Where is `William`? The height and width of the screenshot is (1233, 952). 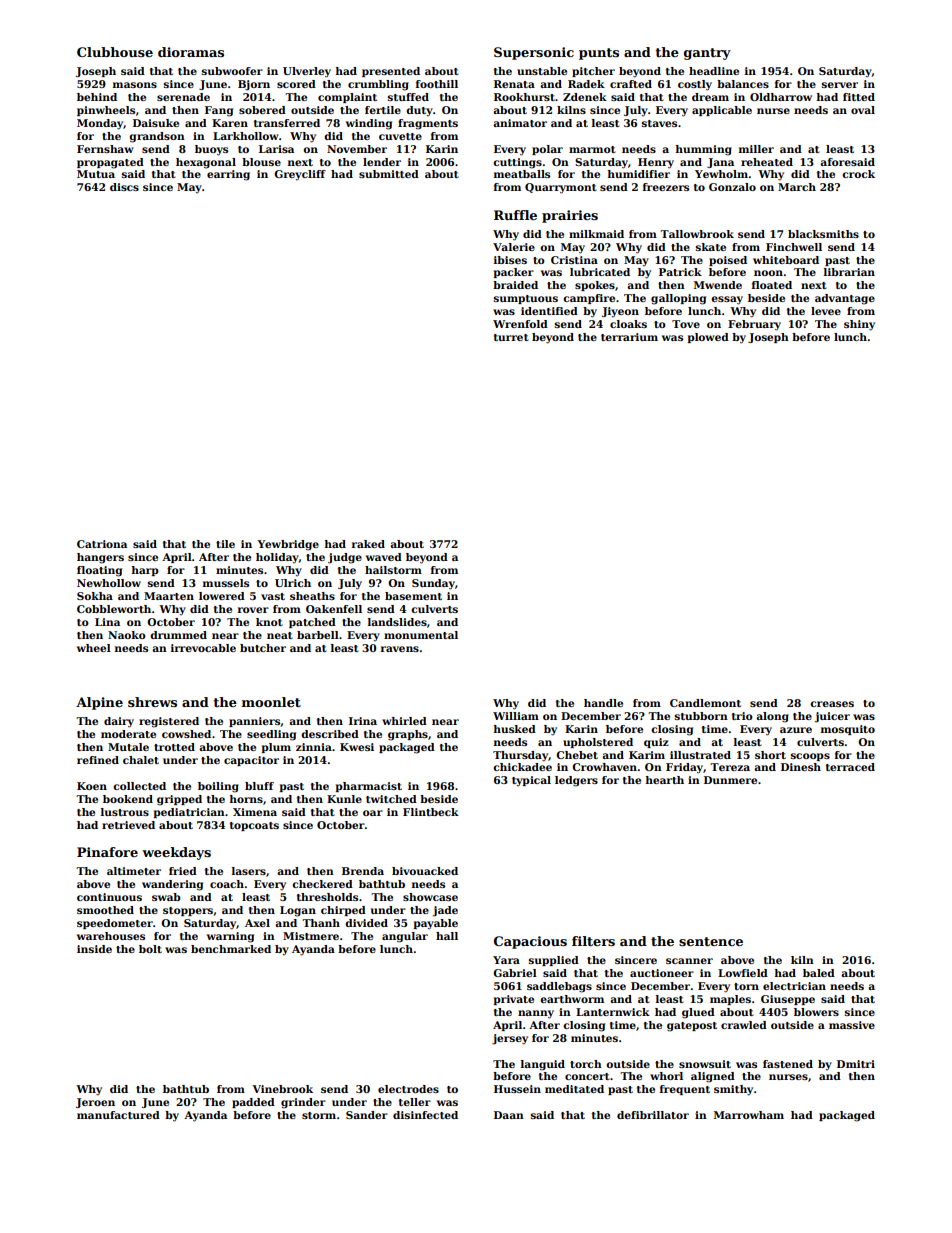
William is located at coordinates (516, 716).
